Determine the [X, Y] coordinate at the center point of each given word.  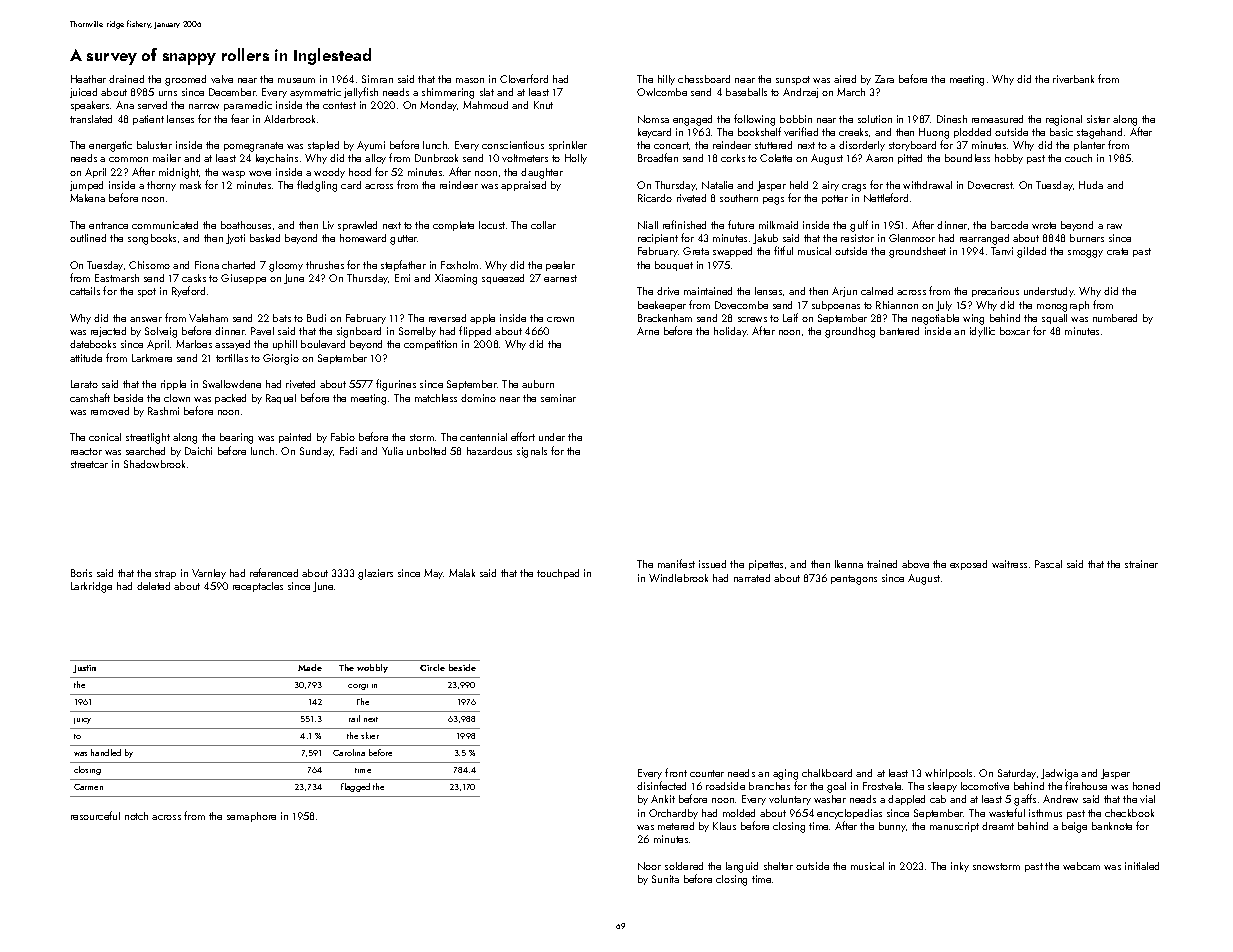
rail [354, 718]
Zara [884, 79]
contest [339, 105]
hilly [666, 80]
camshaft [90, 397]
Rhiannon [897, 305]
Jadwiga [1059, 774]
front [676, 772]
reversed [447, 318]
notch [136, 816]
